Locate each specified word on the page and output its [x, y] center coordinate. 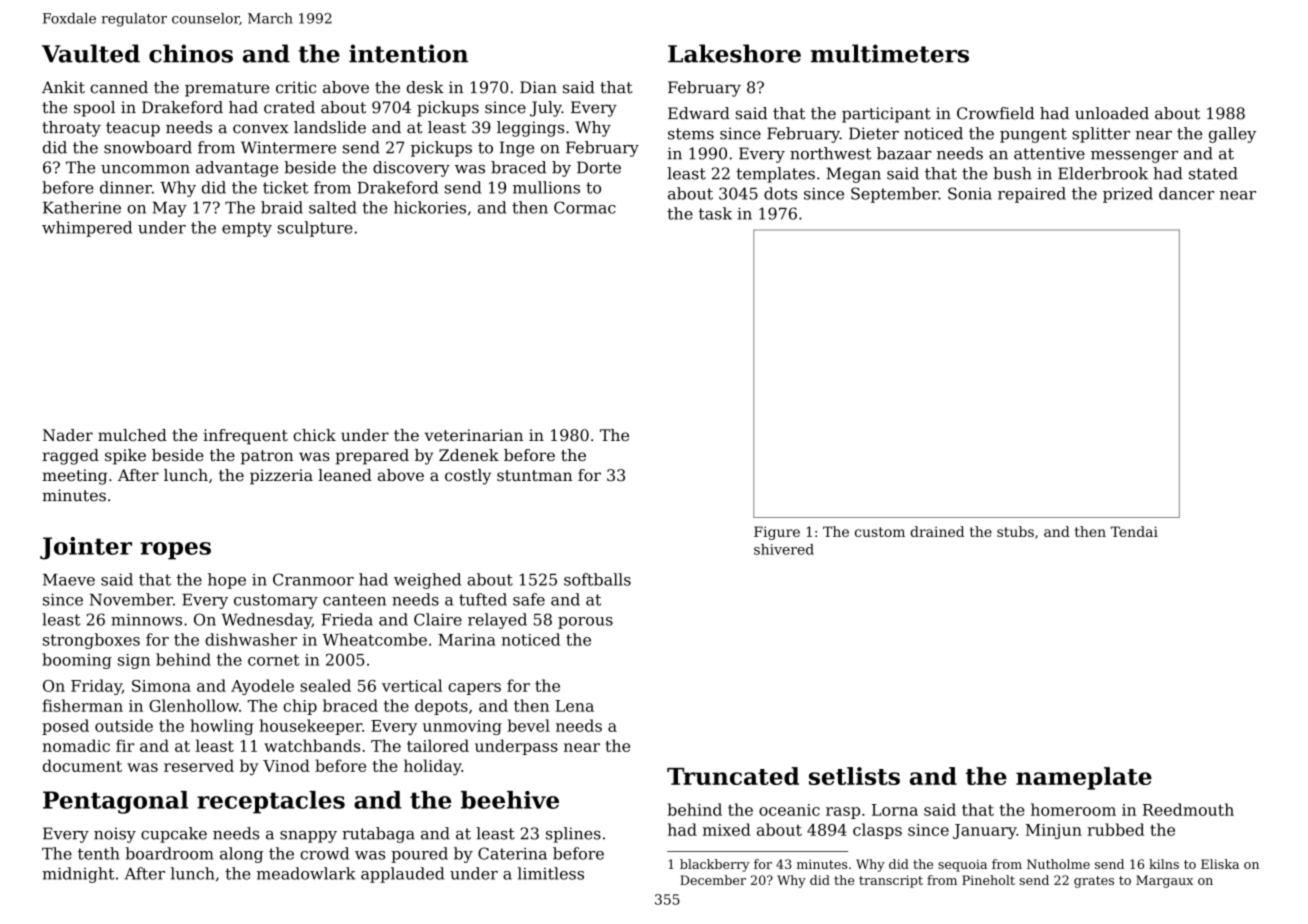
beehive [510, 800]
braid [282, 207]
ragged [70, 457]
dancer [1186, 193]
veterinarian [474, 435]
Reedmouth [1188, 809]
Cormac [585, 207]
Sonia [970, 193]
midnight [78, 875]
